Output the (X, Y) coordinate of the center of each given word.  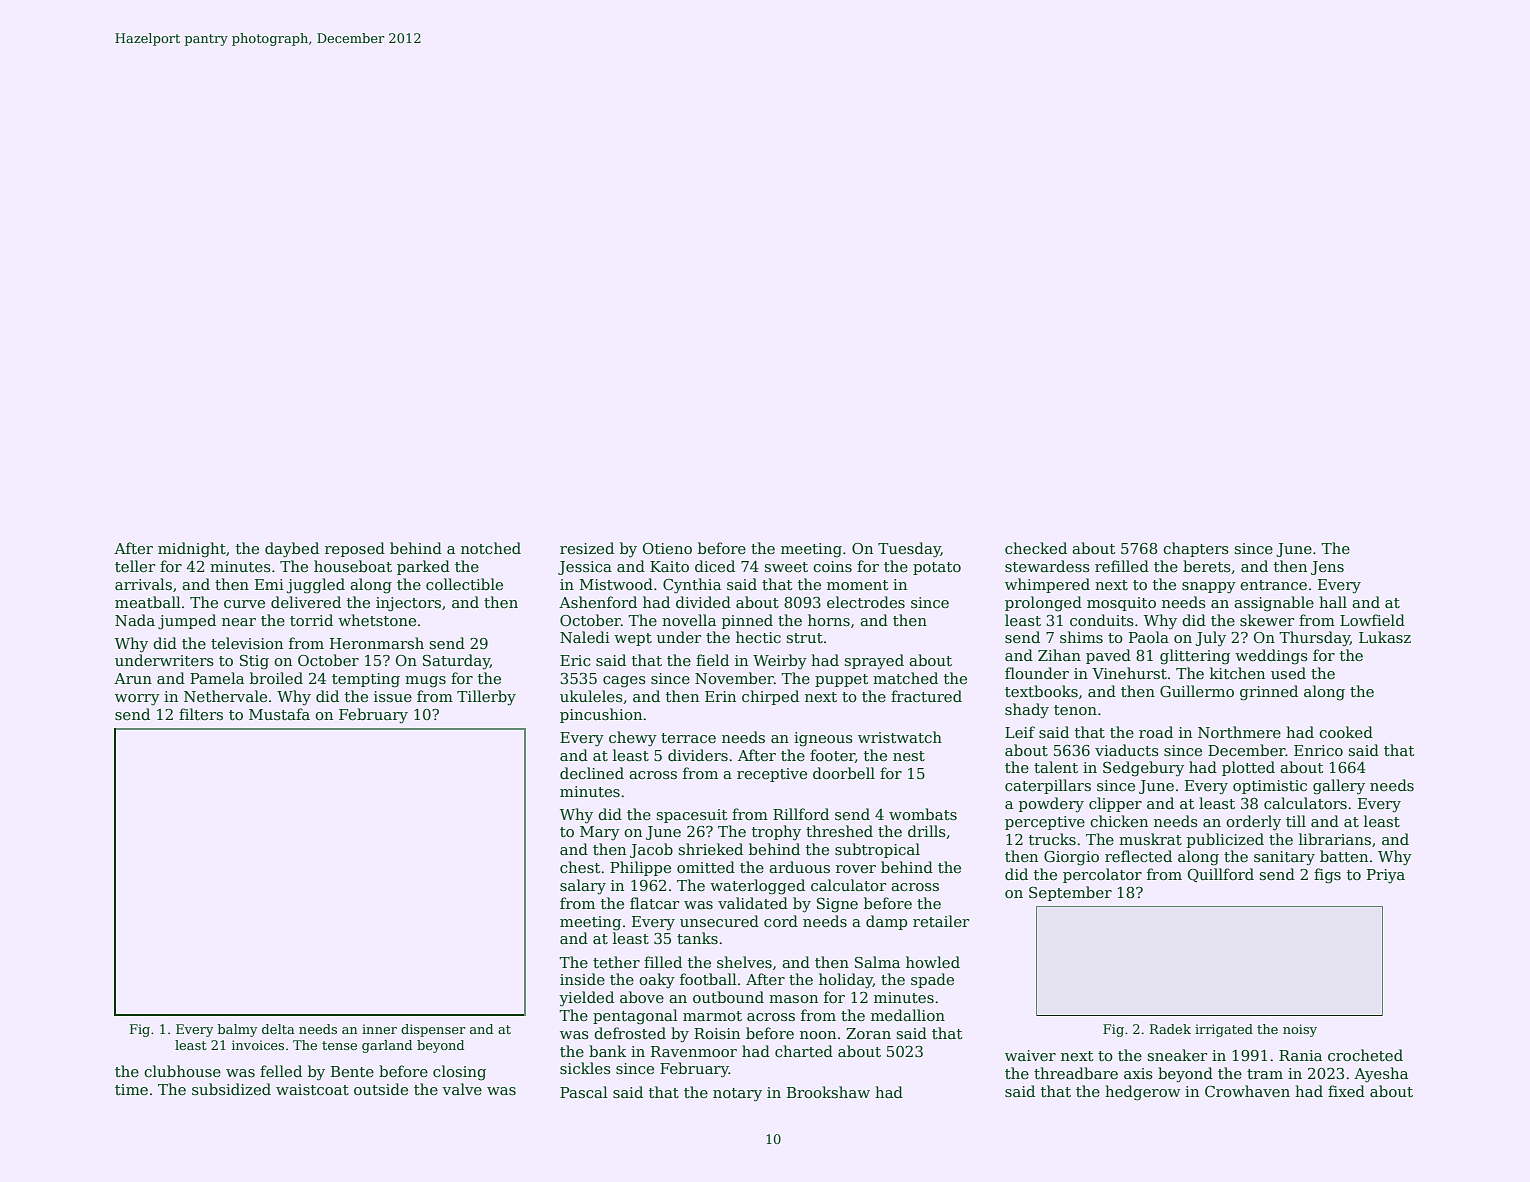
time (131, 1089)
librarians (1335, 839)
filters (201, 714)
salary (583, 887)
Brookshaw (828, 1092)
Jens (1327, 568)
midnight (192, 550)
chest (580, 867)
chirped (770, 697)
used (1288, 673)
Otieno (667, 548)
